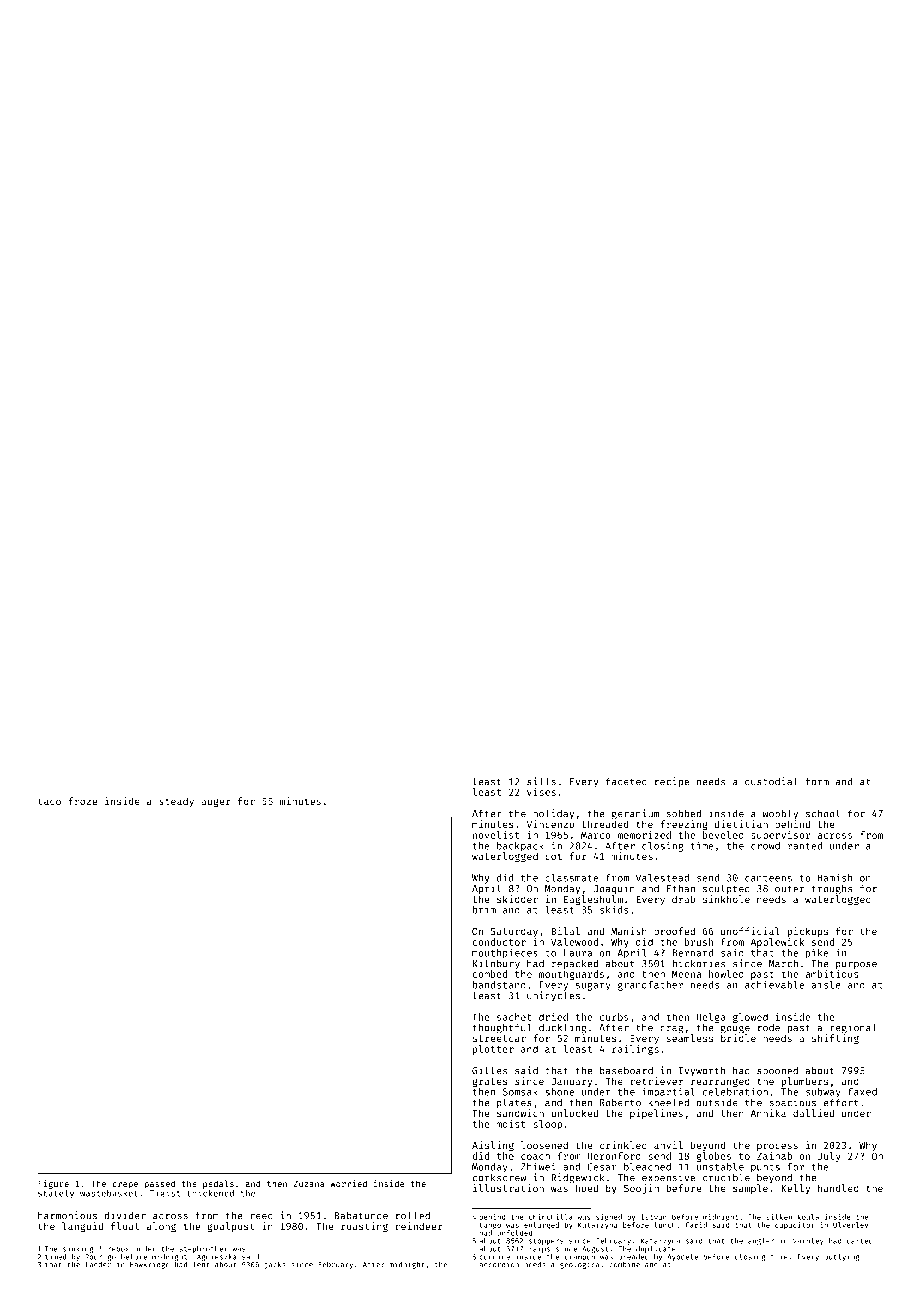  I want to click on Ridgewick, so click(577, 1178).
